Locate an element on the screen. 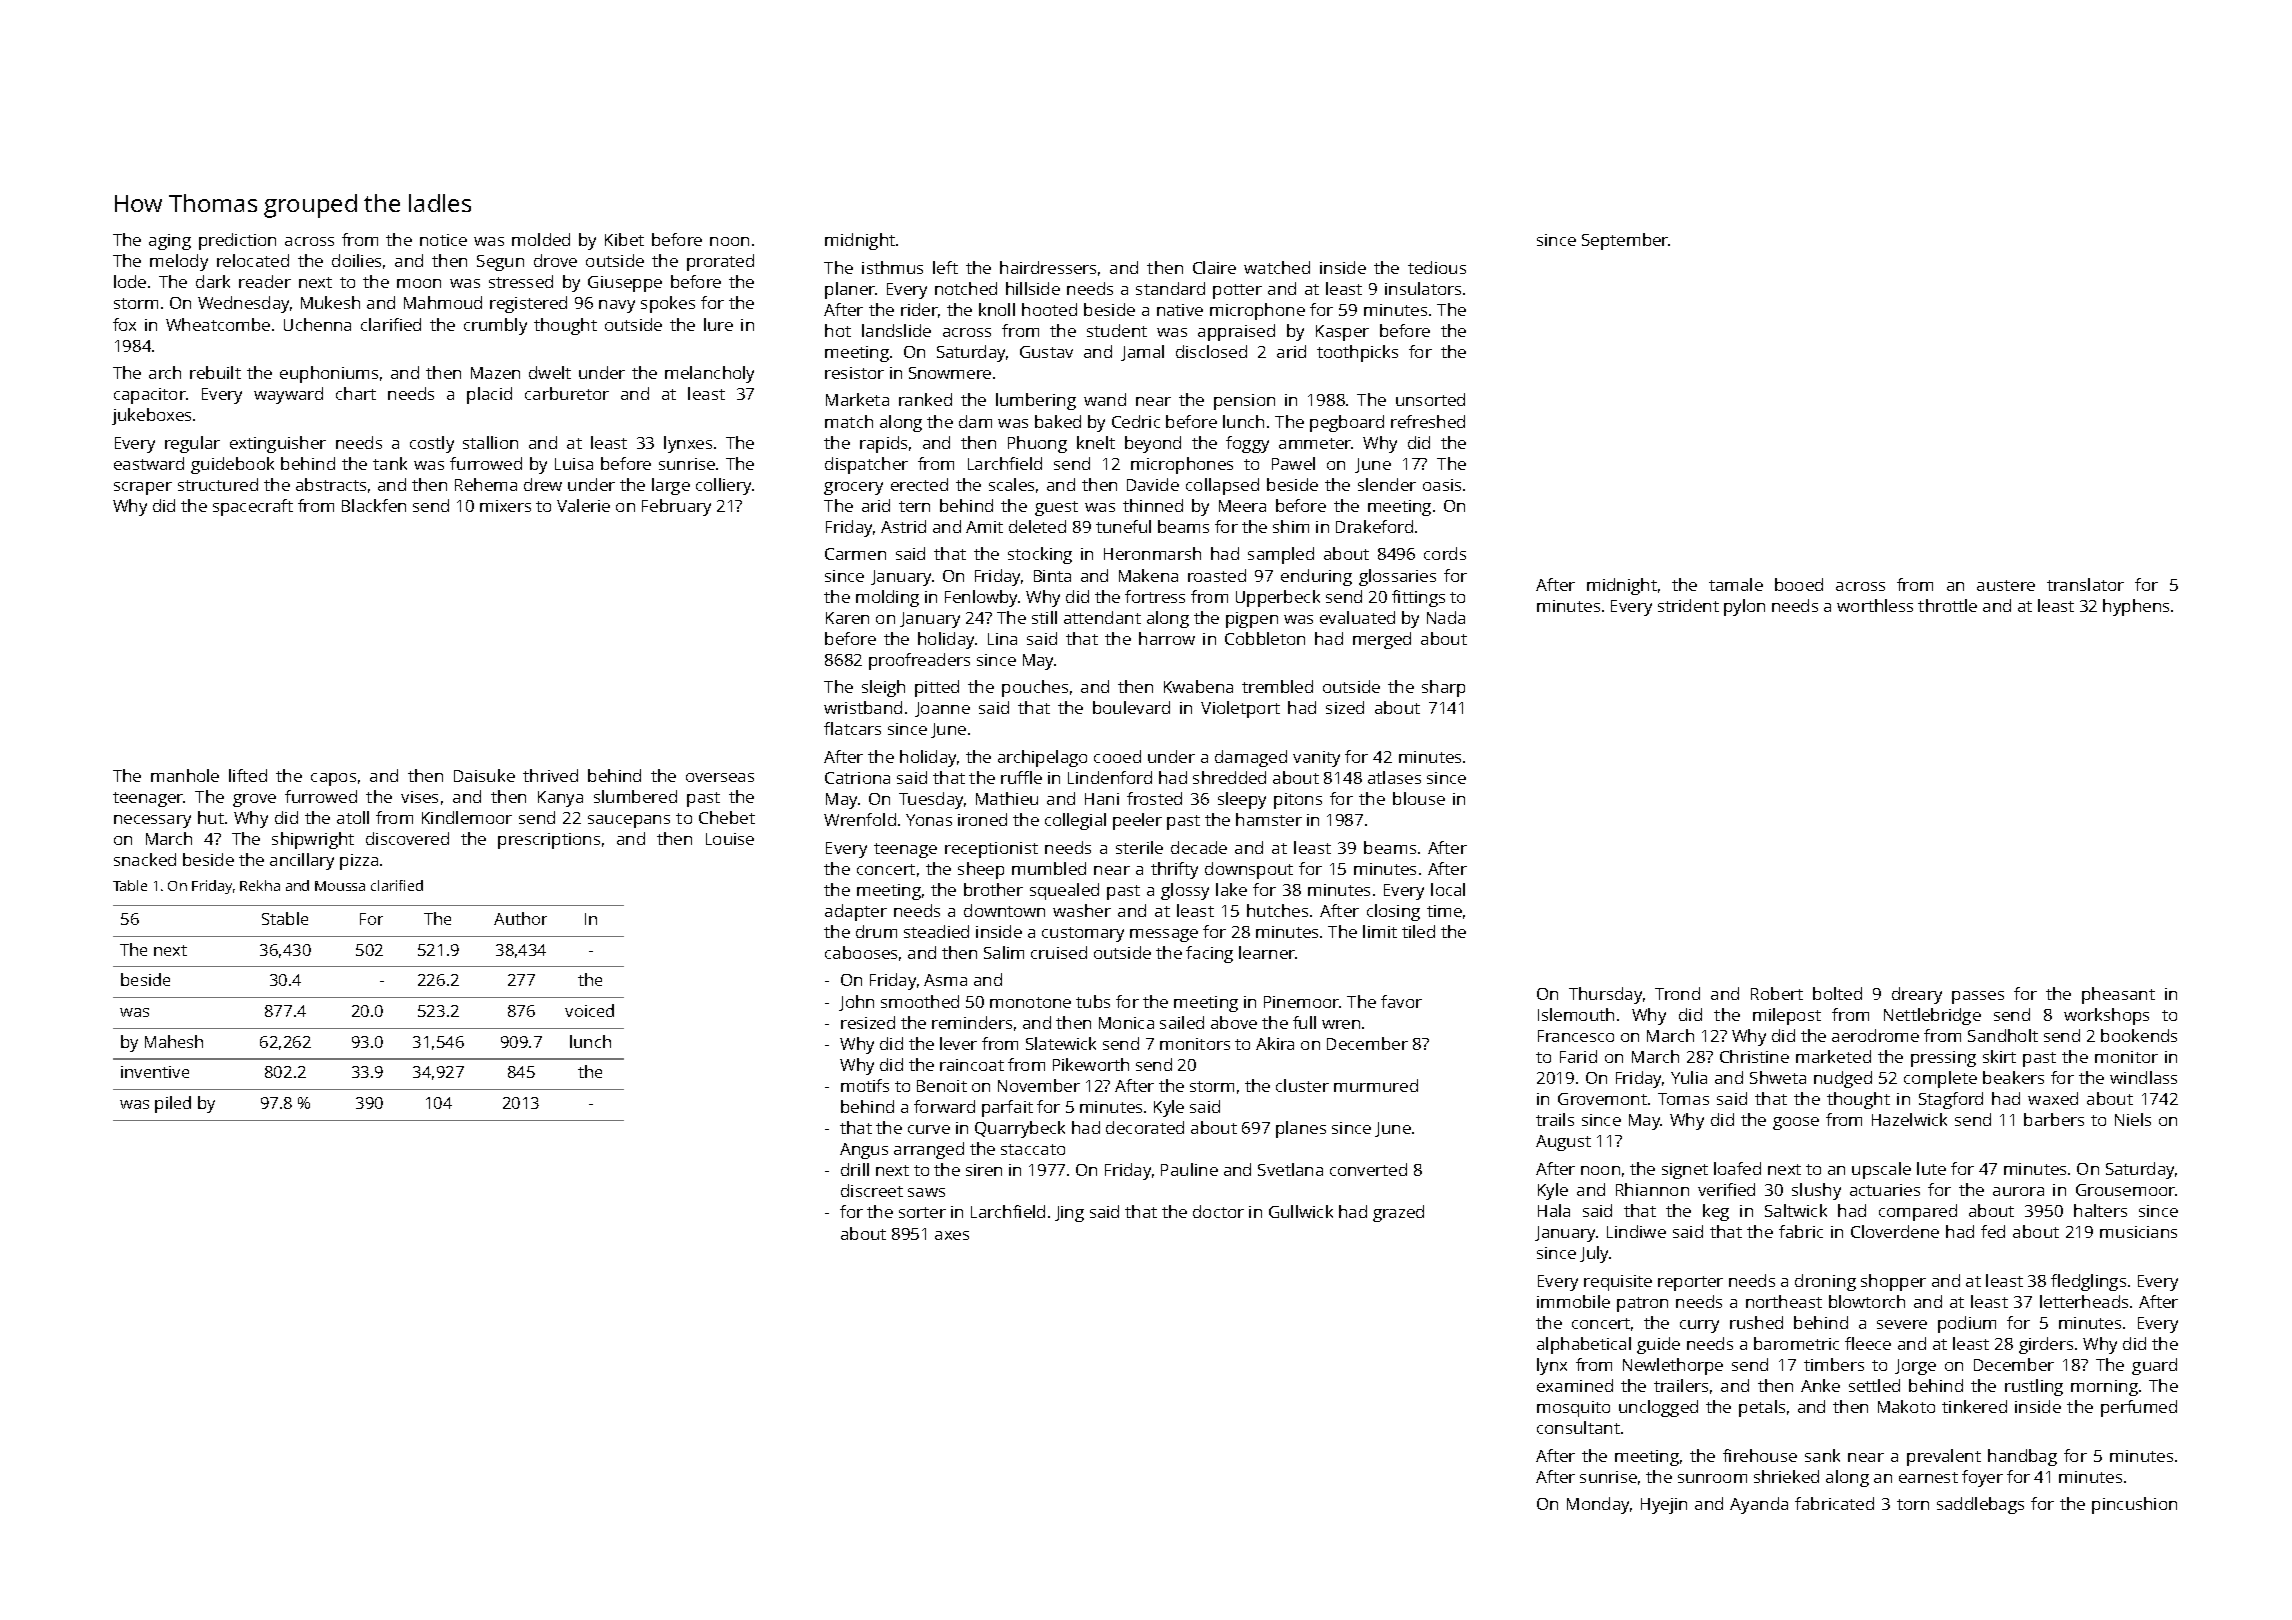 The width and height of the screenshot is (2292, 1620). September is located at coordinates (1625, 241).
